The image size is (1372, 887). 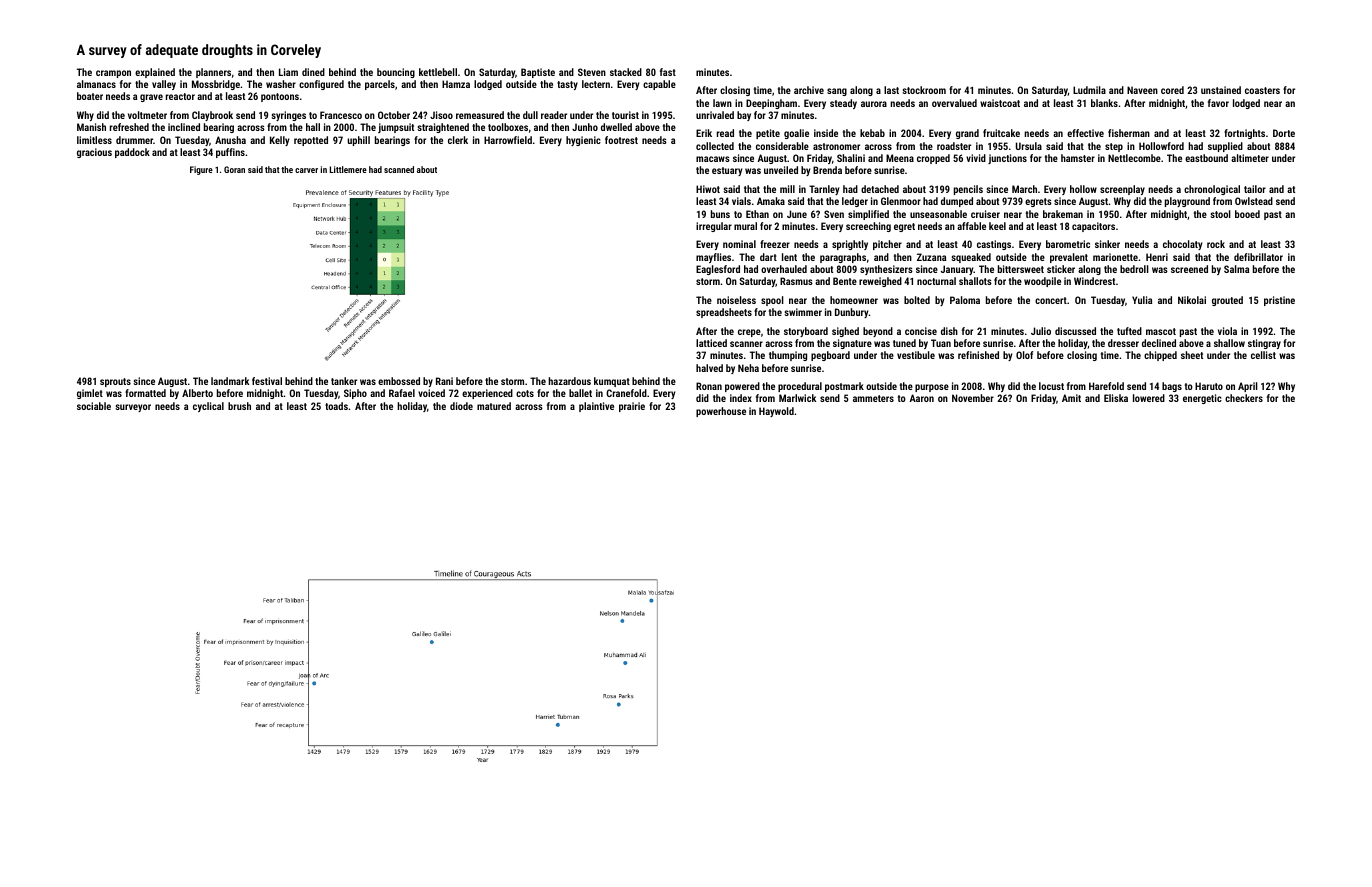 I want to click on checkers, so click(x=1244, y=398).
